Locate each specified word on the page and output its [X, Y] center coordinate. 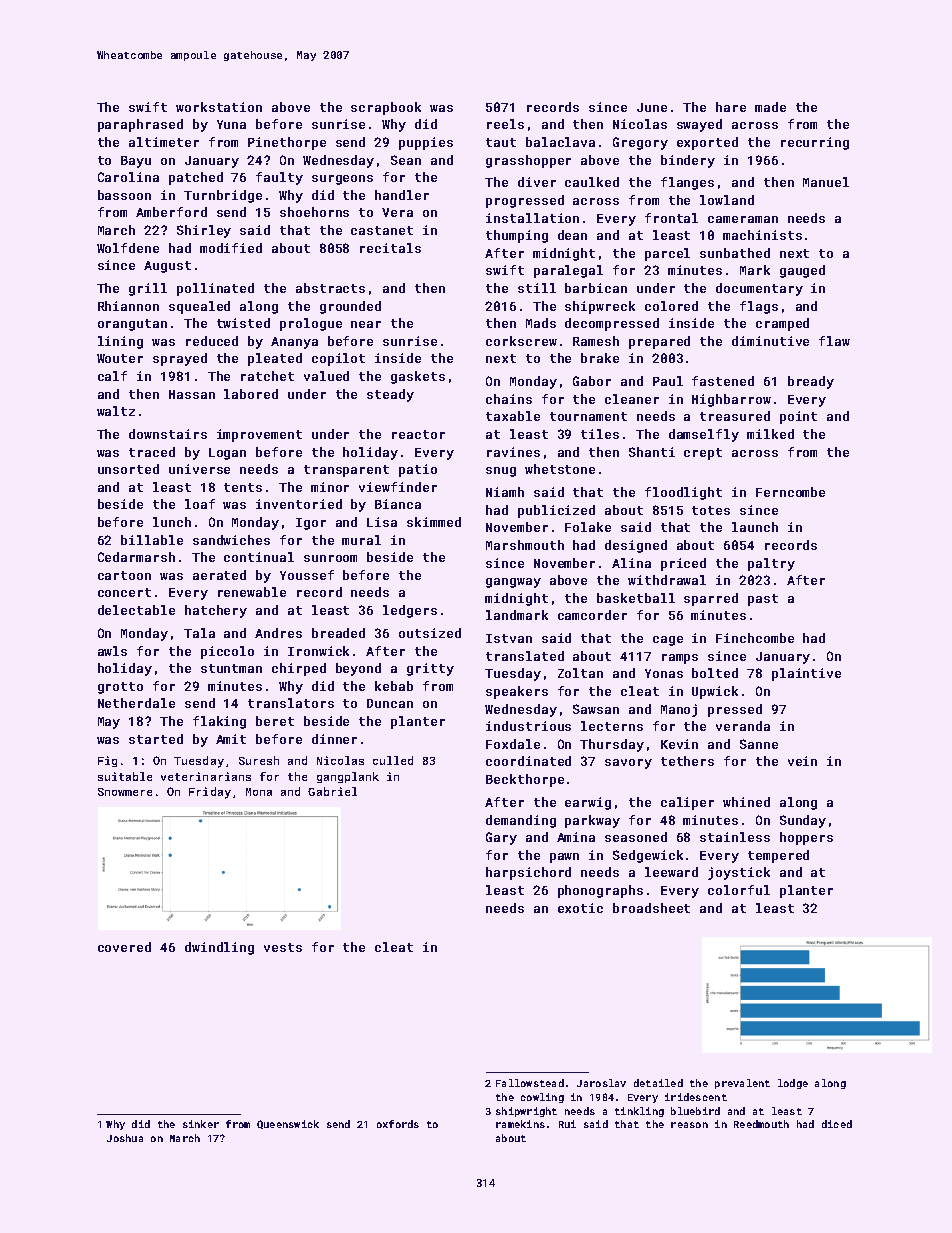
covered [124, 947]
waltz [116, 411]
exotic [580, 908]
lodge [793, 1084]
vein [802, 761]
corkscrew [521, 341]
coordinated [528, 761]
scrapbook [386, 108]
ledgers [410, 611]
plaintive [806, 674]
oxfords [398, 1124]
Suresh [259, 760]
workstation [219, 107]
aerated [219, 575]
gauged [802, 271]
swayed [699, 125]
